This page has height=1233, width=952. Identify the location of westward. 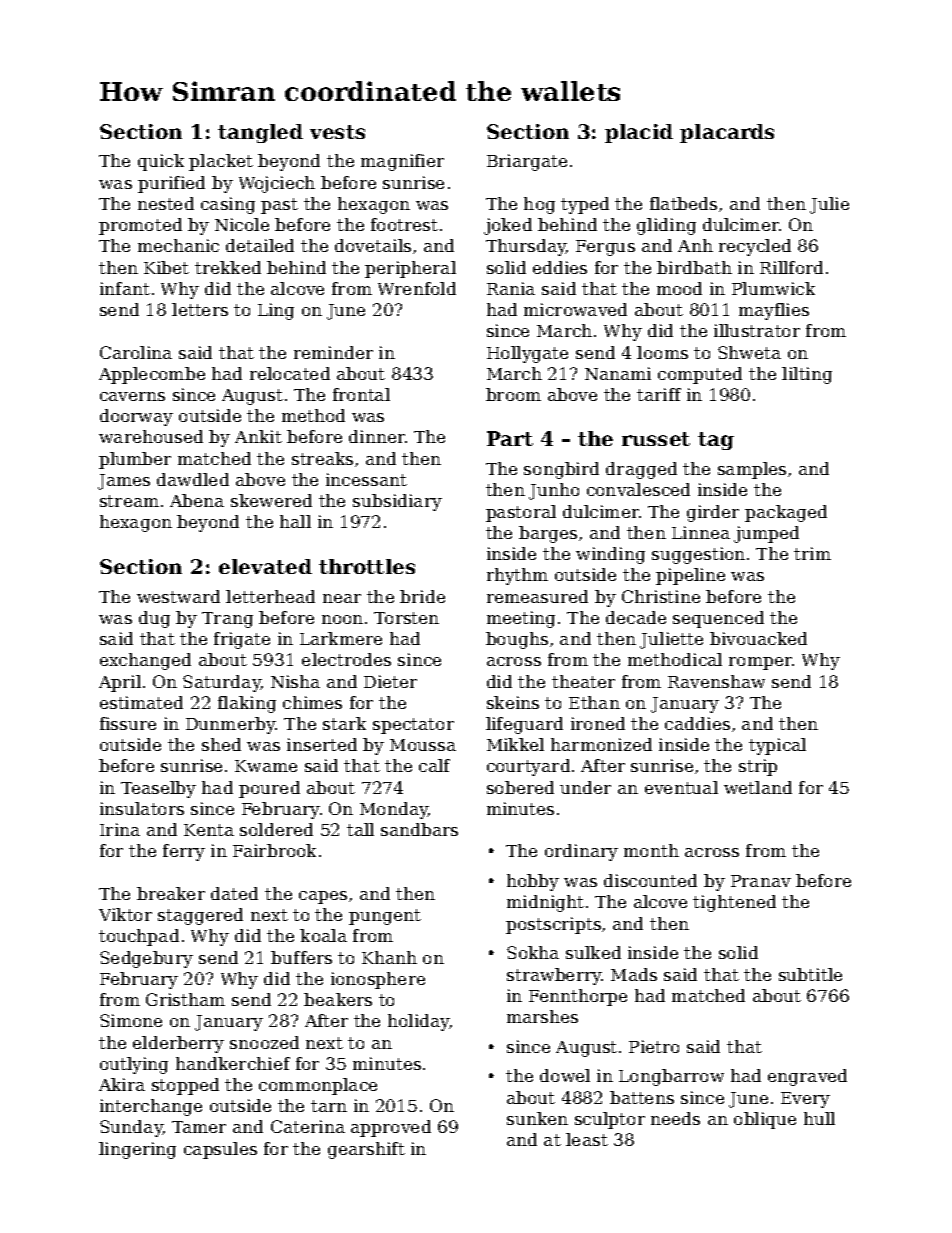
(178, 596).
